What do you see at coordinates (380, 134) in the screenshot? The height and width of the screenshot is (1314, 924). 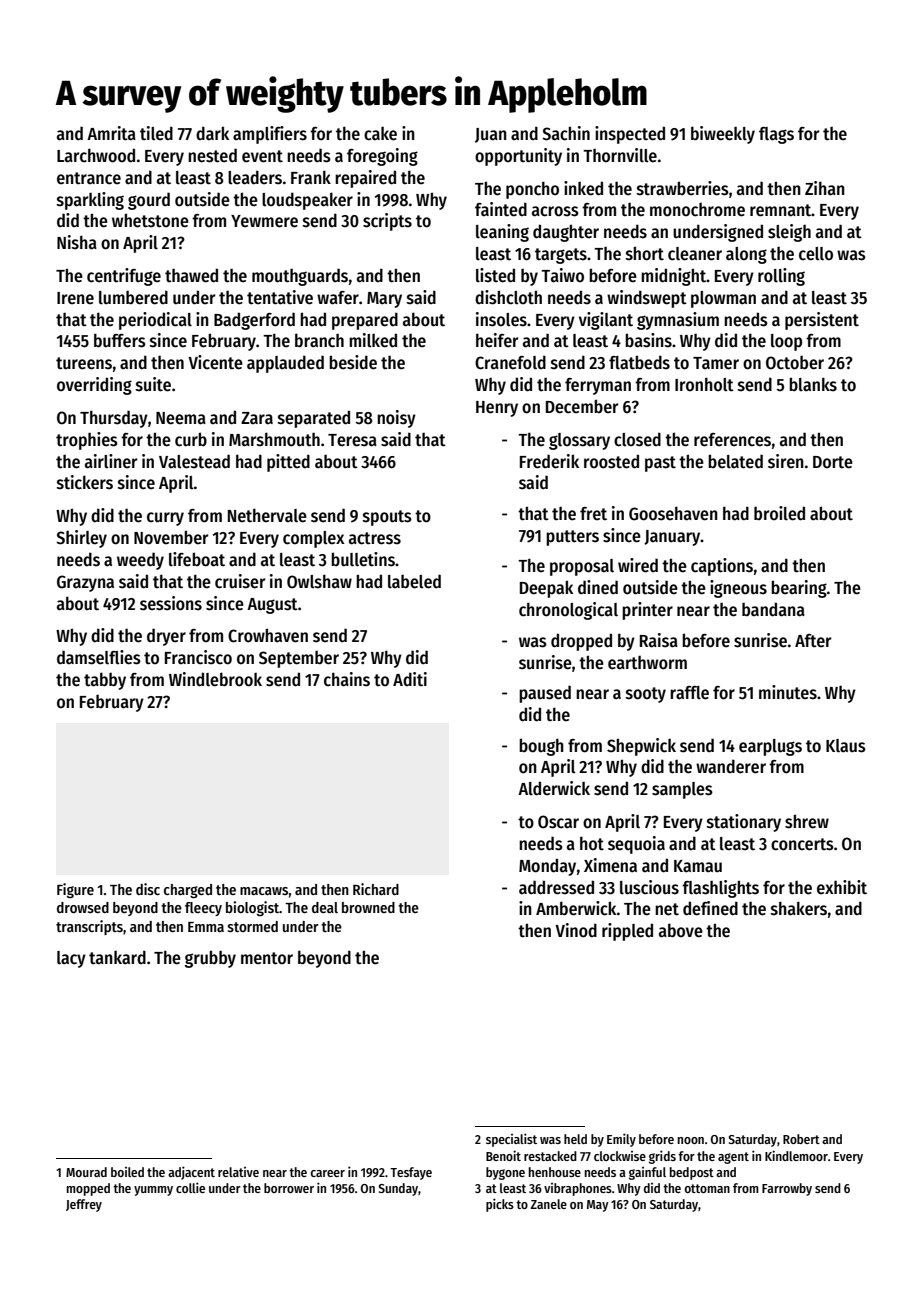 I see `cake` at bounding box center [380, 134].
